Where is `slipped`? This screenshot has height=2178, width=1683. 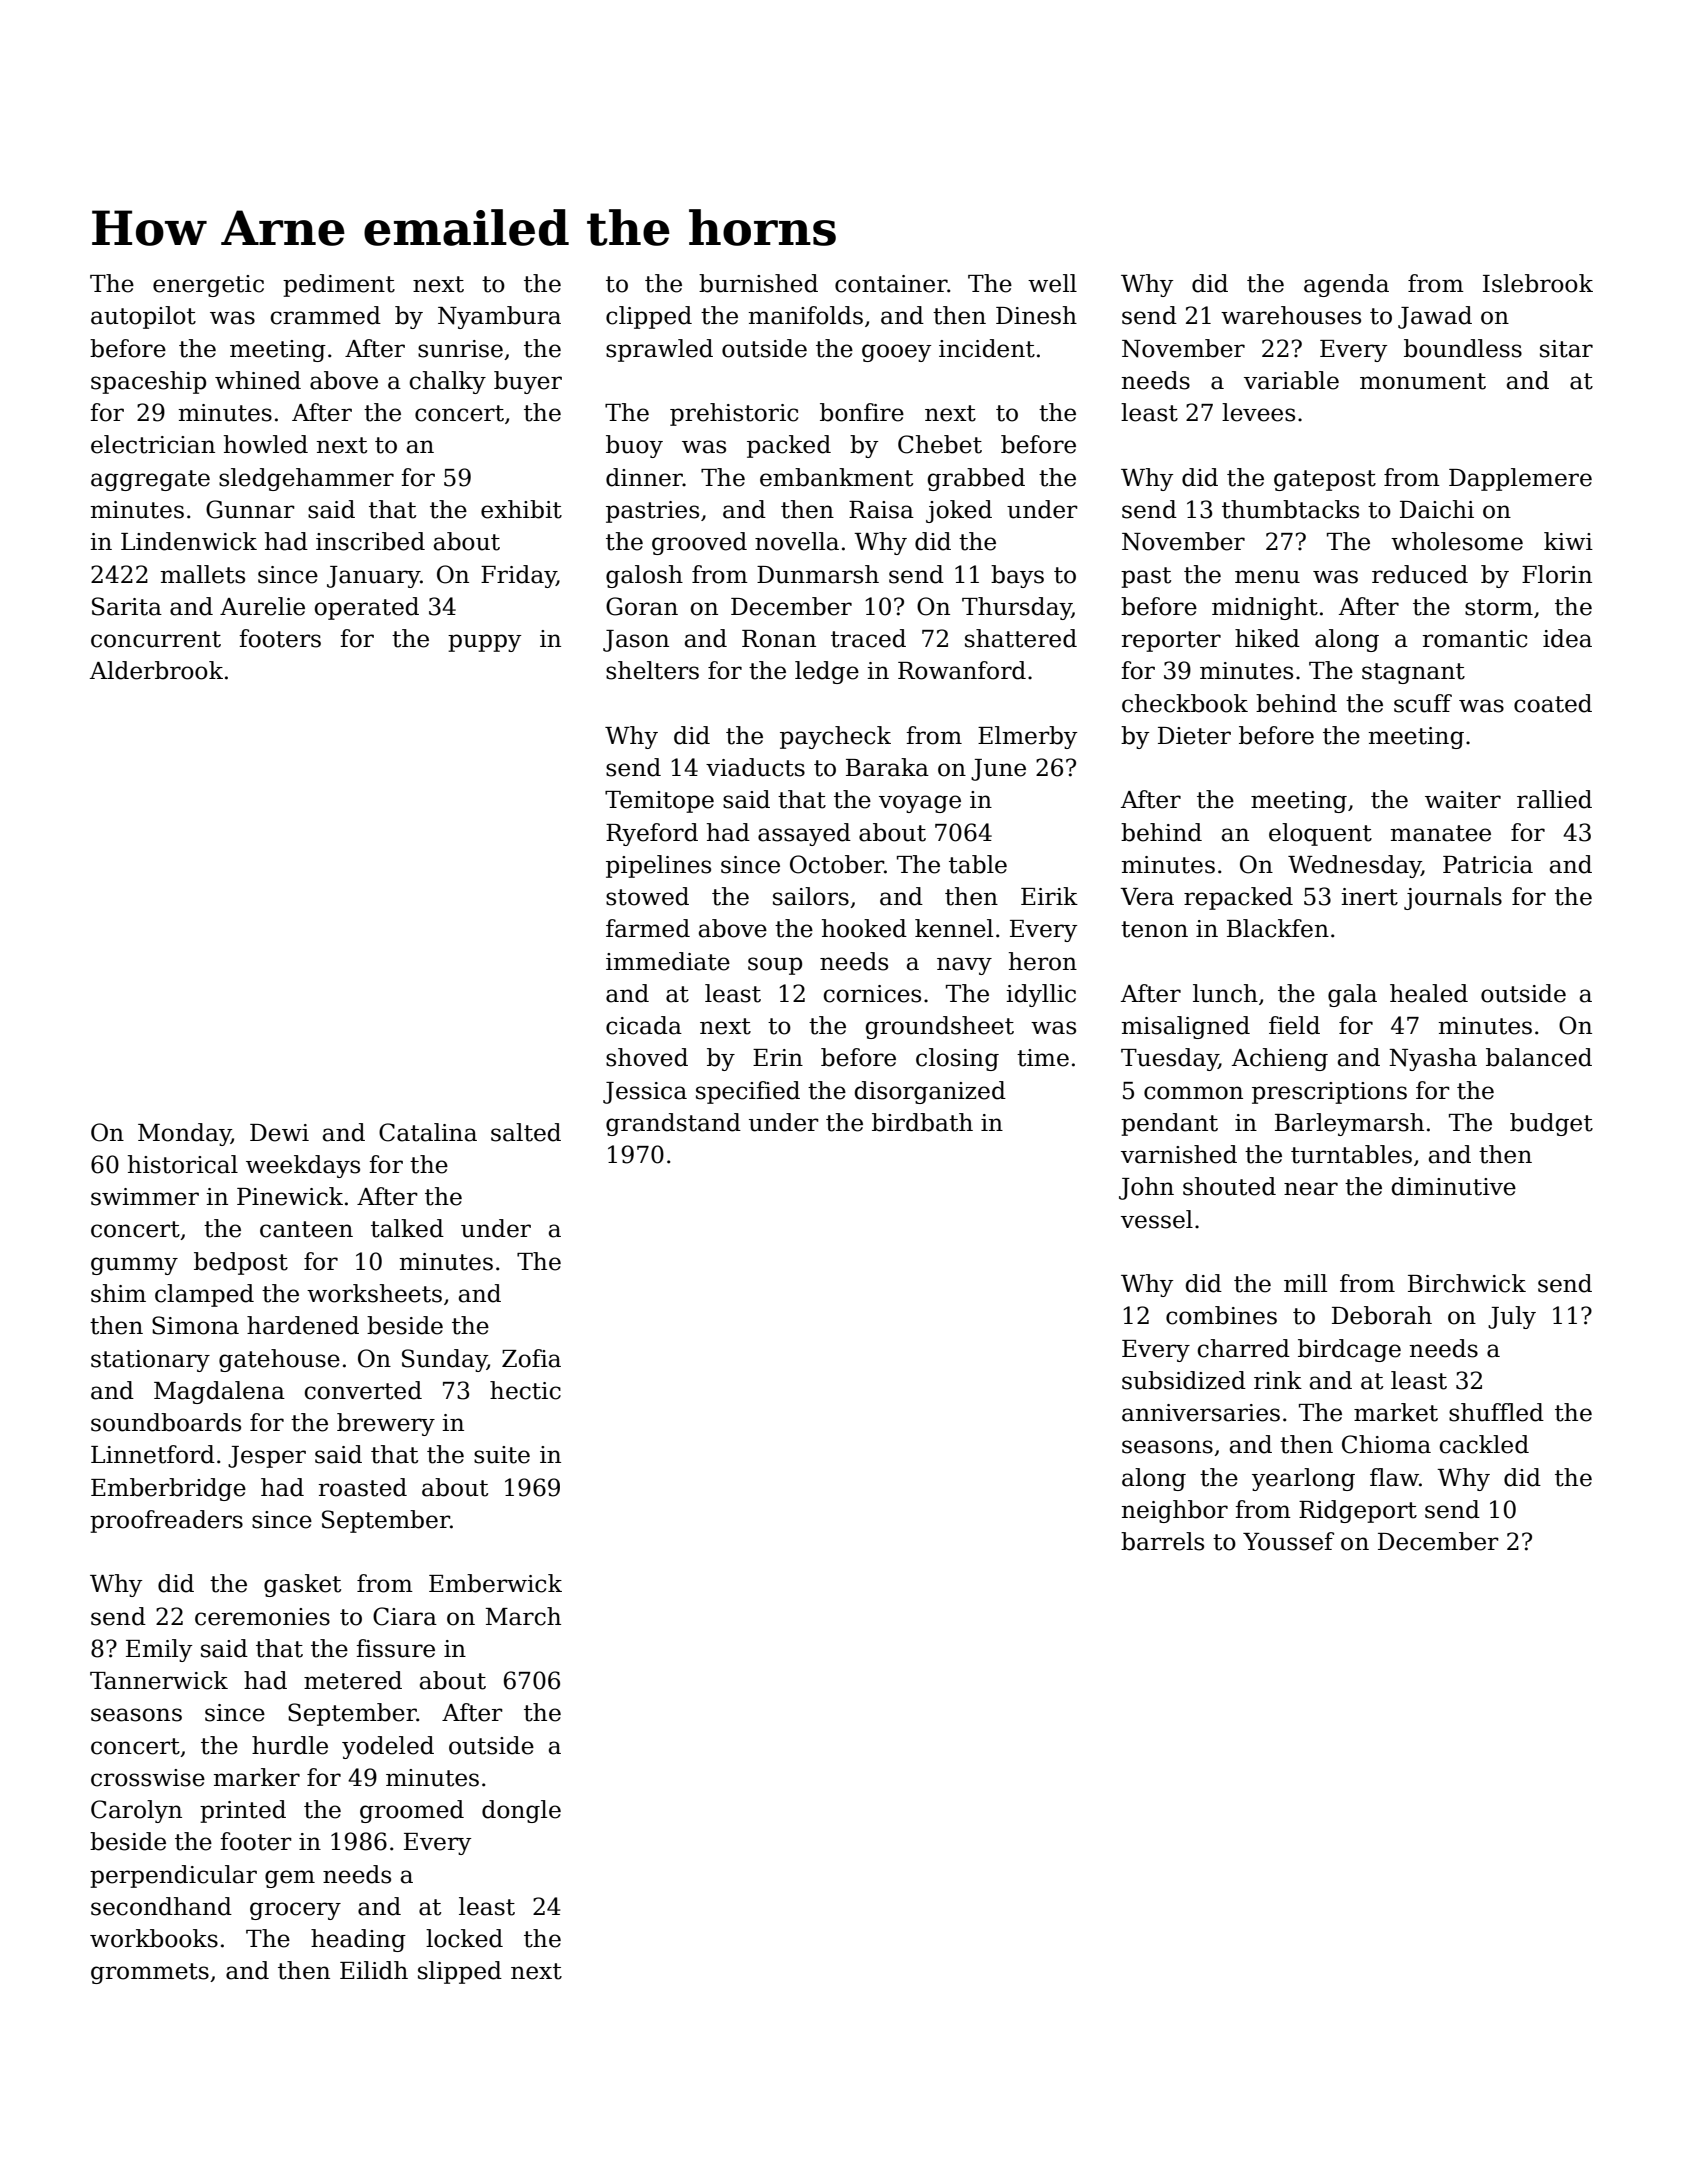 slipped is located at coordinates (460, 1972).
